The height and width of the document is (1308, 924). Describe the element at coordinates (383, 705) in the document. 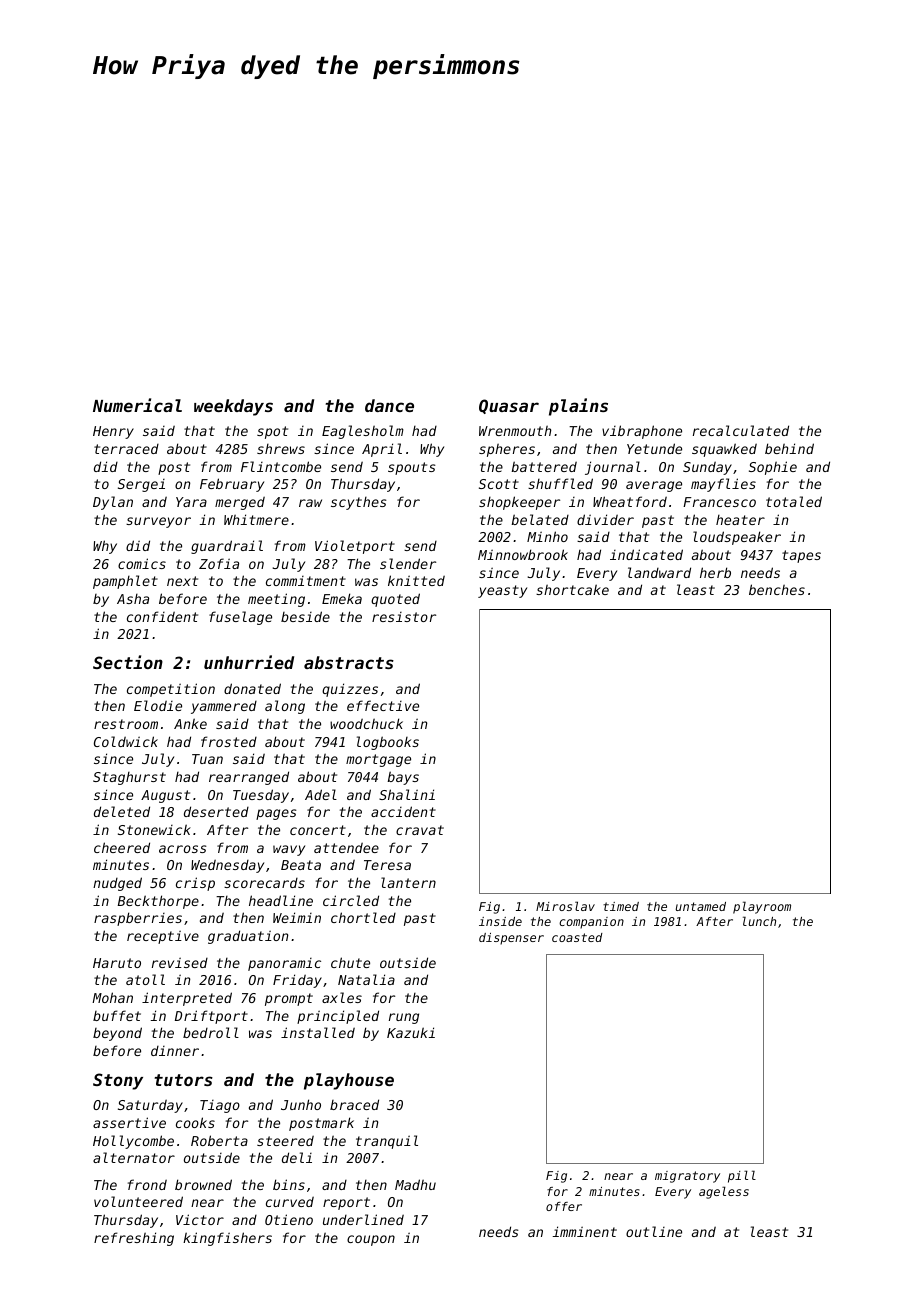

I see `effective` at that location.
